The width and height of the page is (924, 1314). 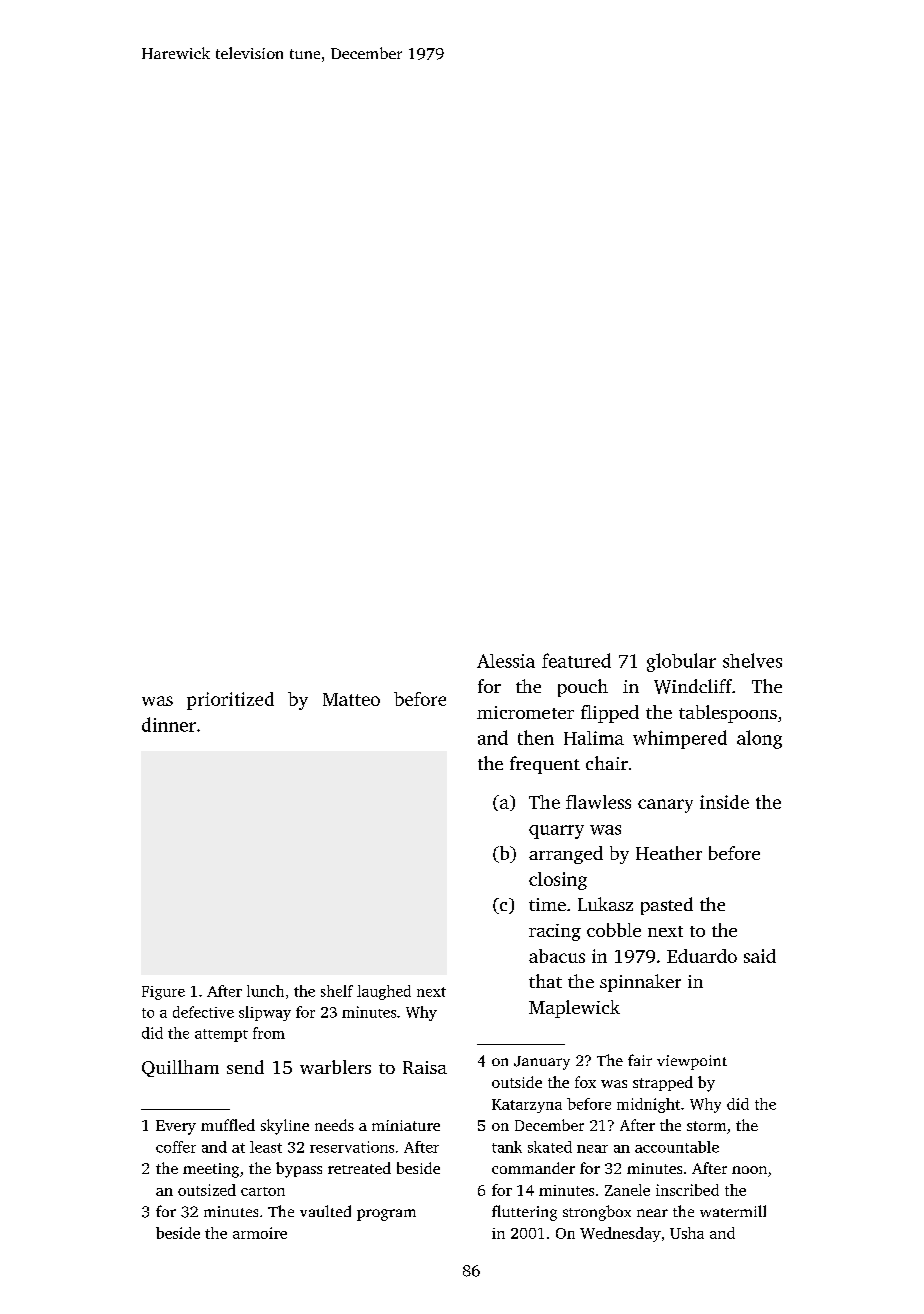 I want to click on program, so click(x=386, y=1215).
